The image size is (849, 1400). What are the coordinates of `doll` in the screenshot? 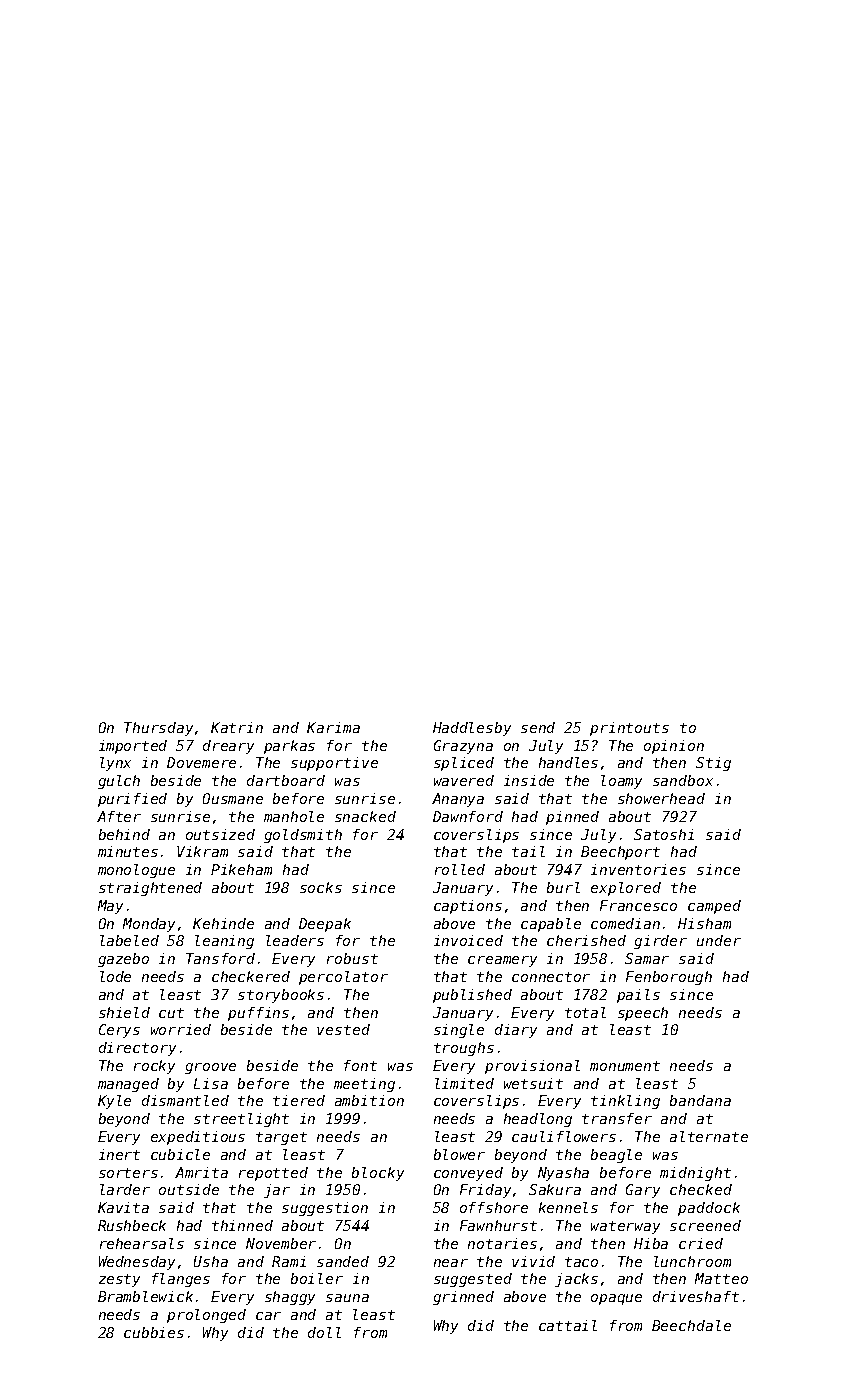 It's located at (324, 1332).
